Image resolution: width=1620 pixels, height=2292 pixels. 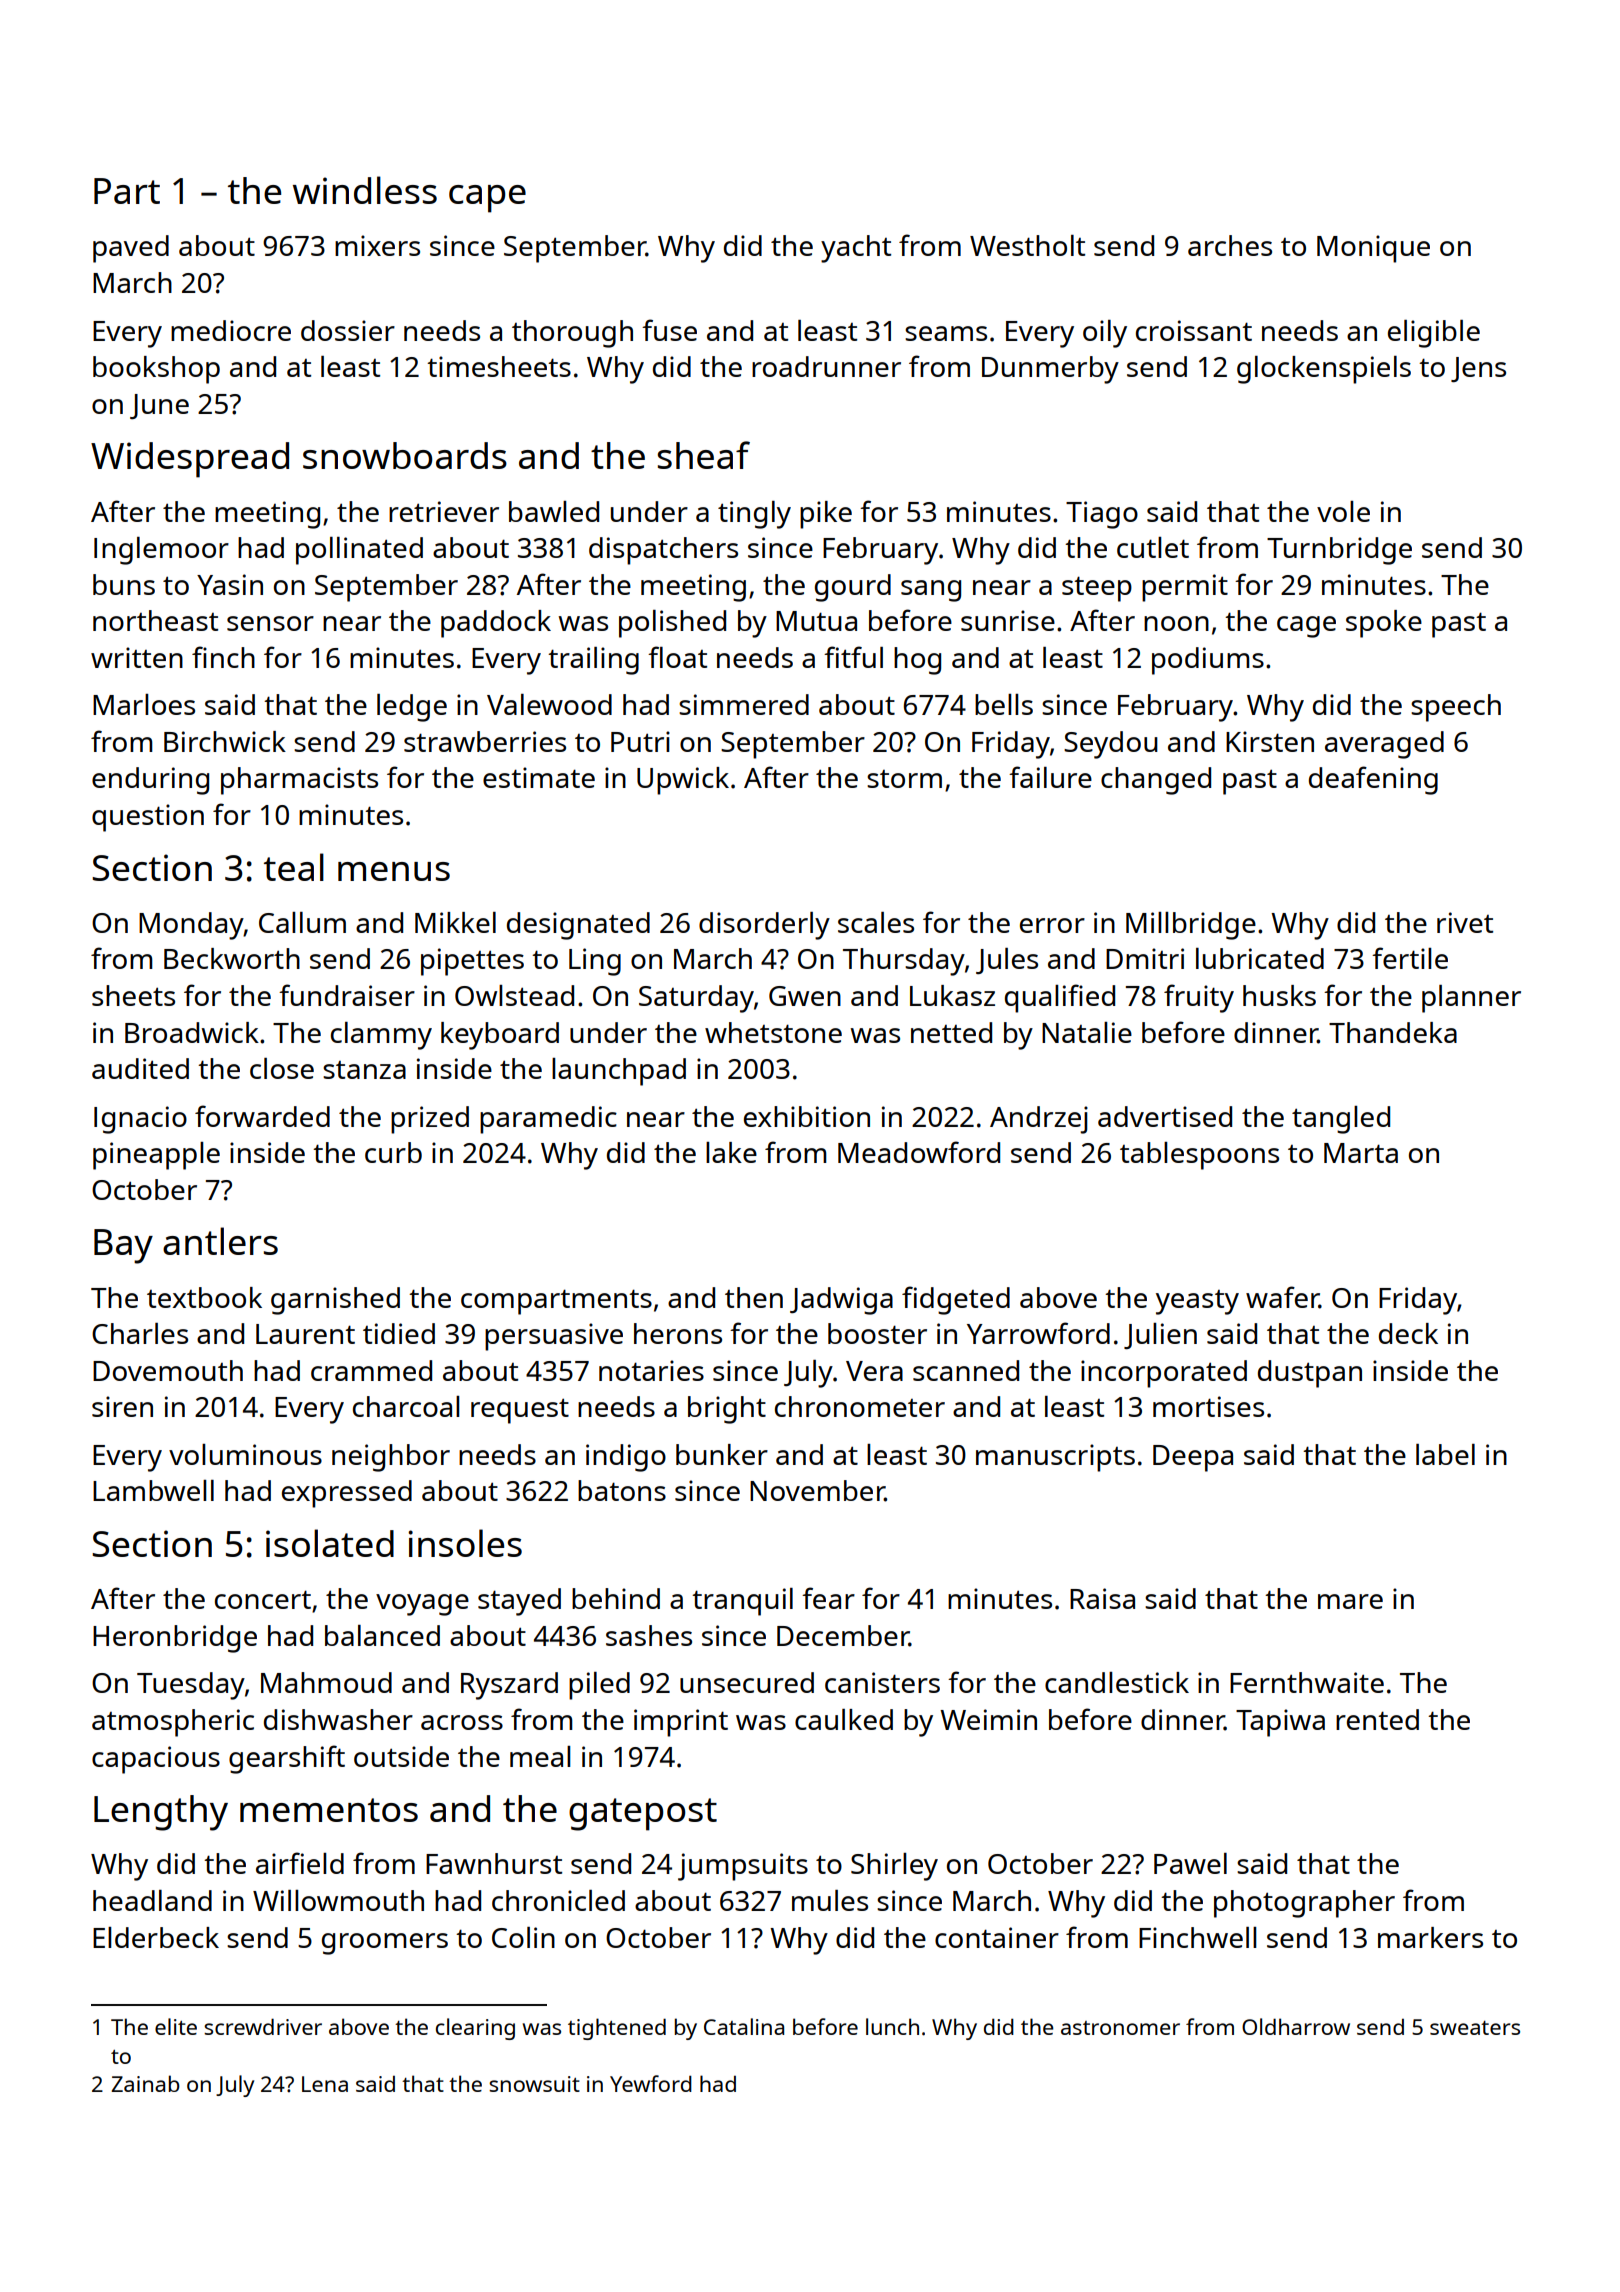 I want to click on Fawnhurst, so click(x=494, y=1863).
